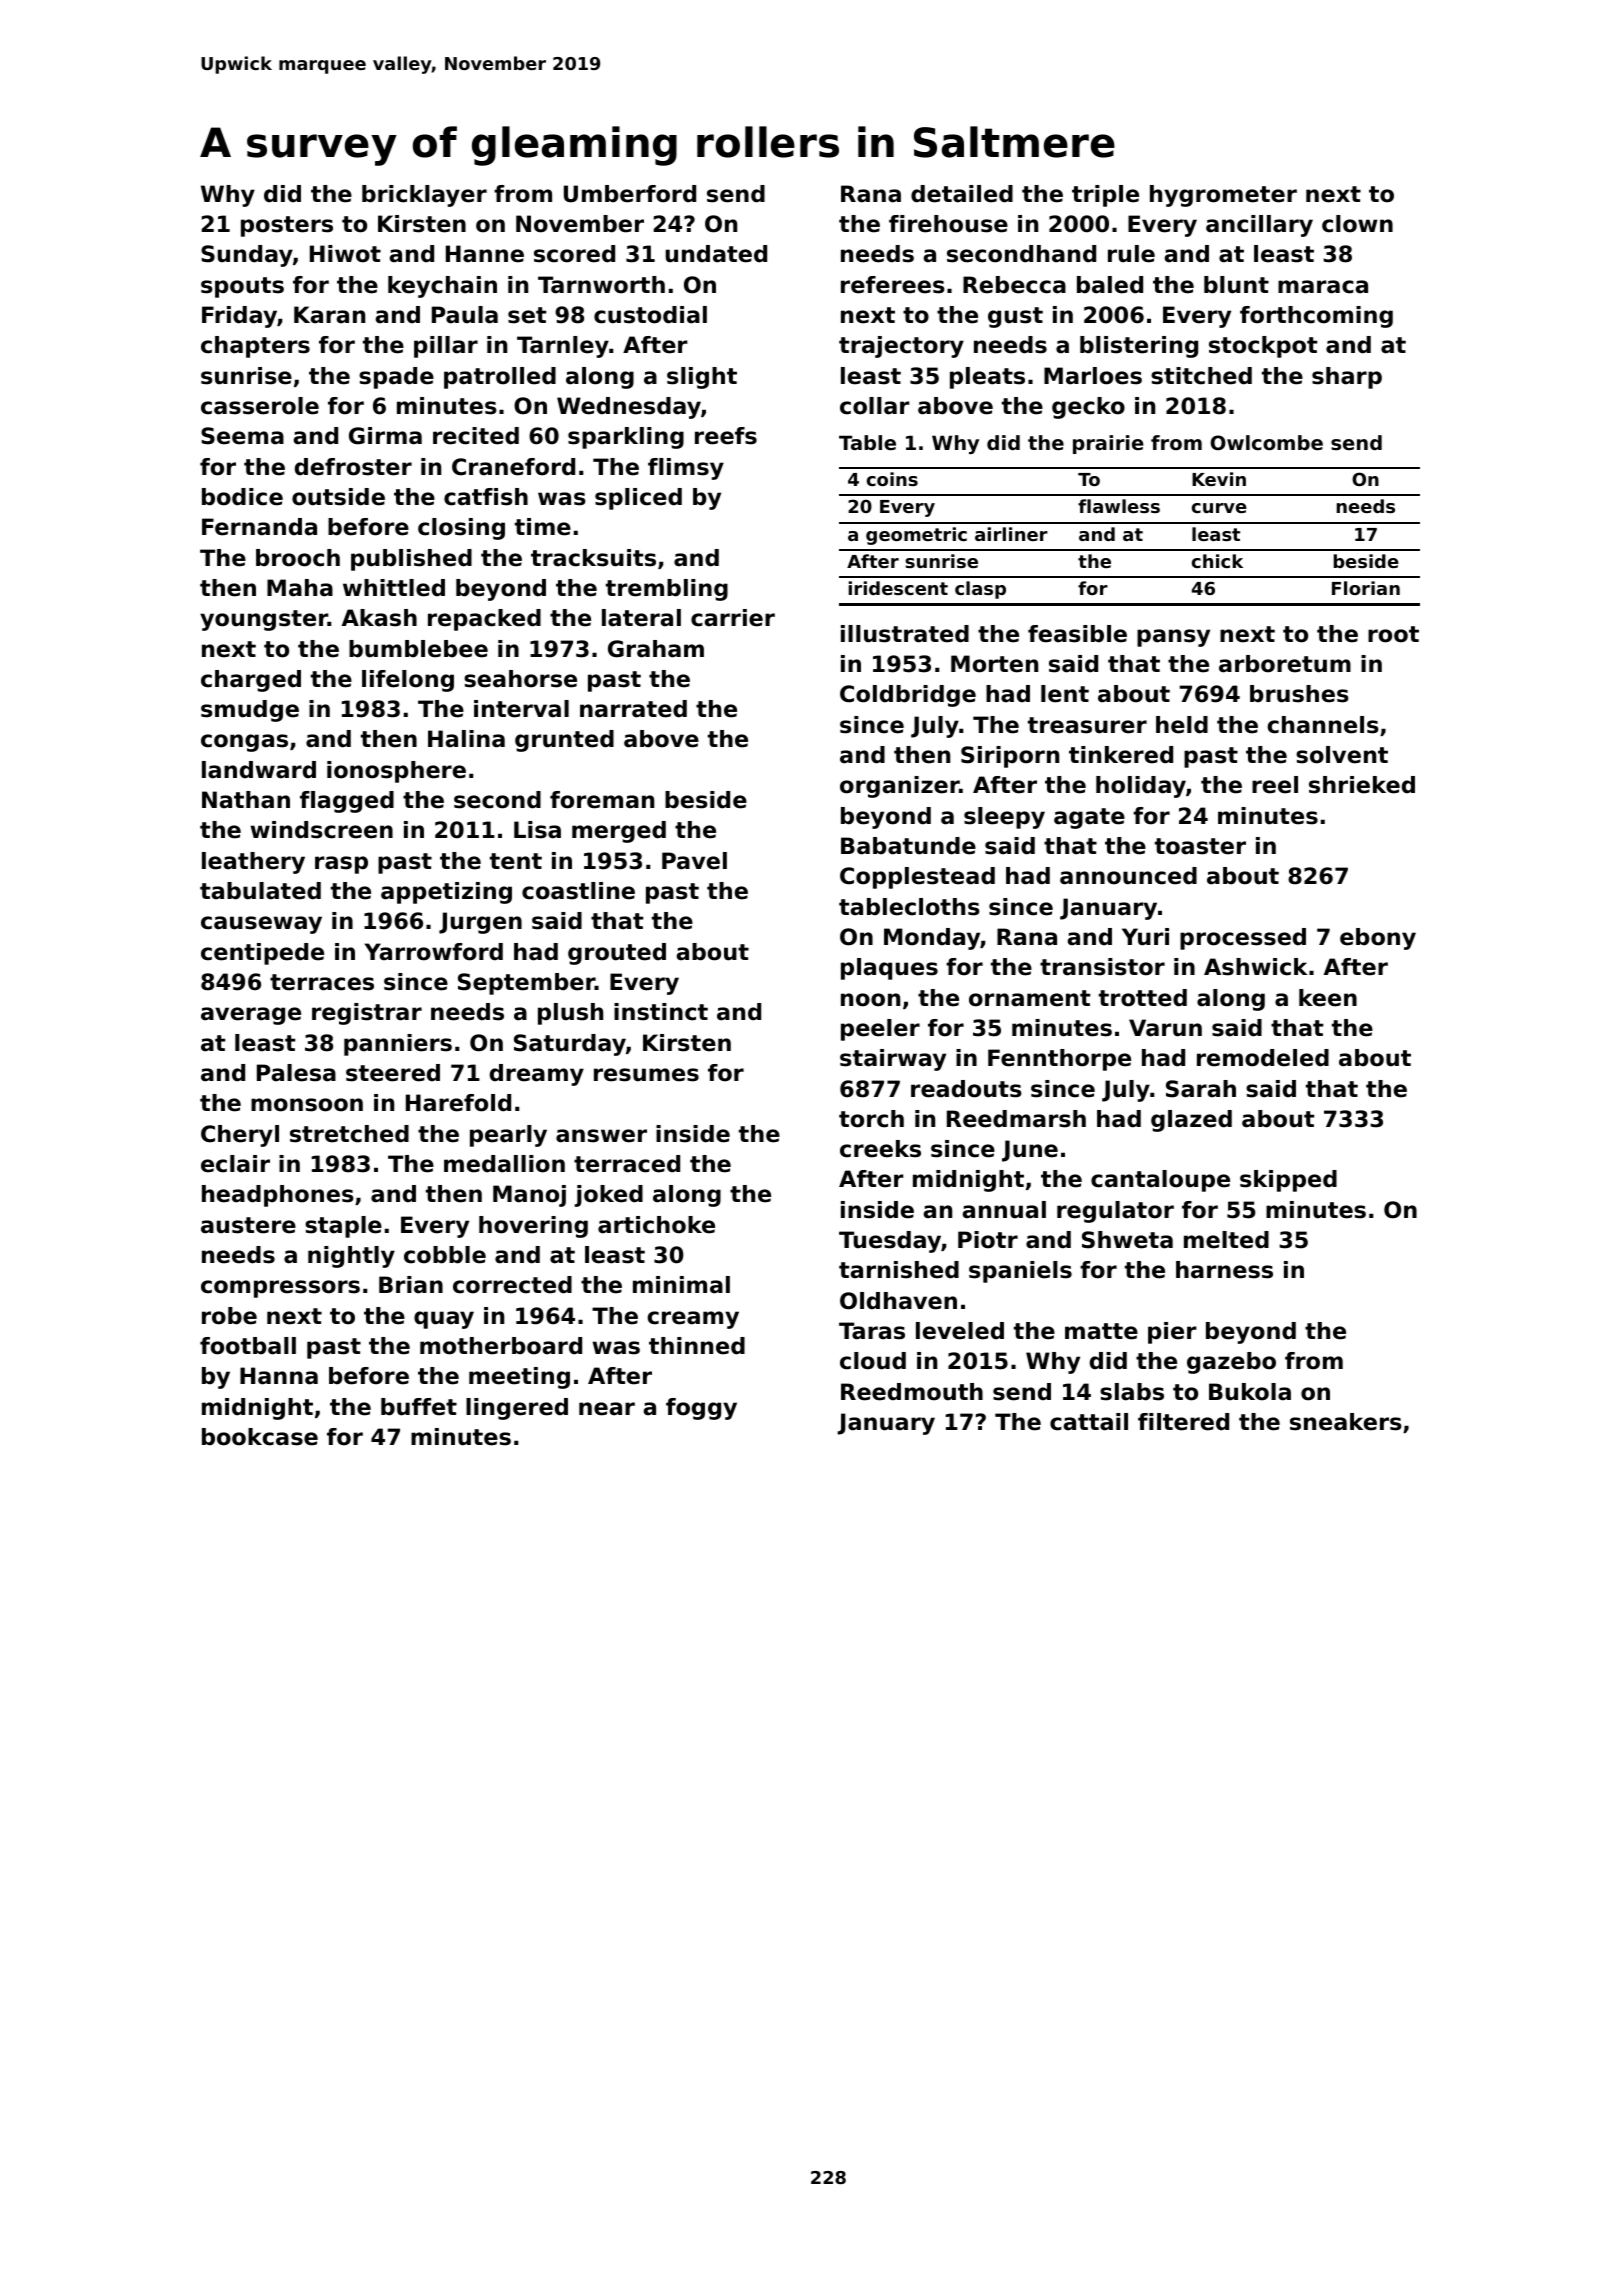 This page has width=1620, height=2292. Describe the element at coordinates (1243, 939) in the page. I see `processed` at that location.
